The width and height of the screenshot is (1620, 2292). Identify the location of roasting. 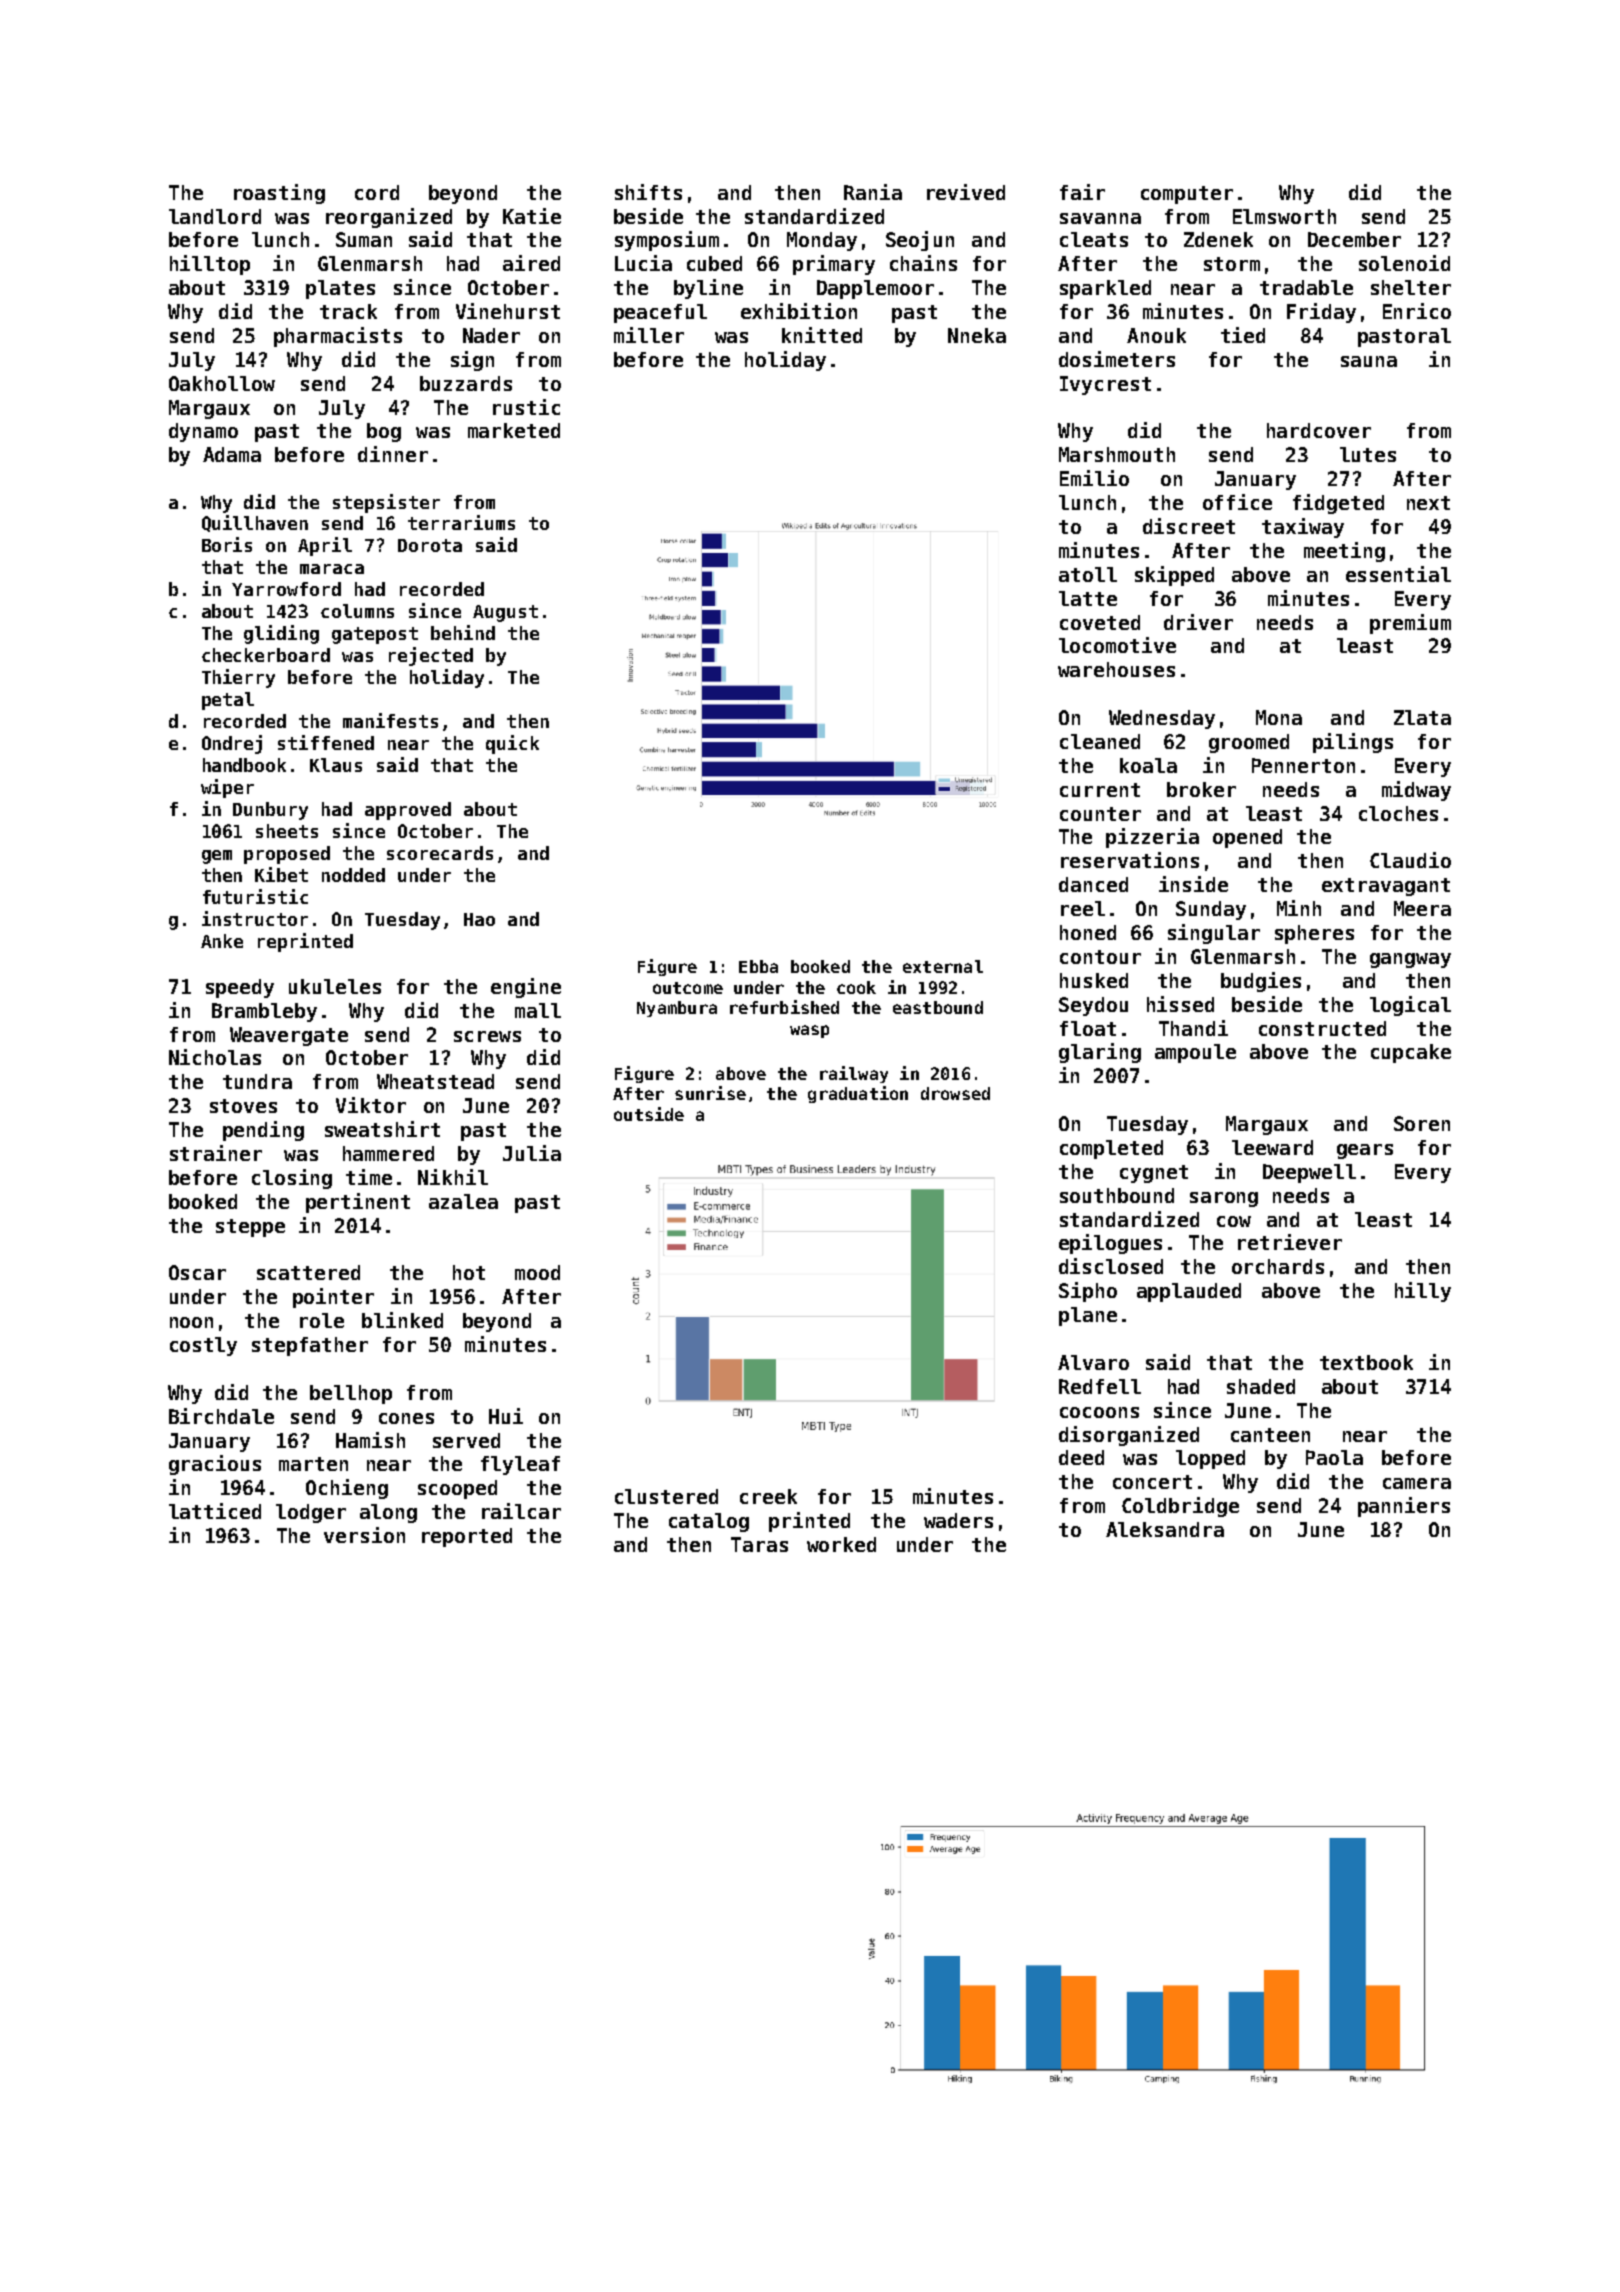
(279, 194).
